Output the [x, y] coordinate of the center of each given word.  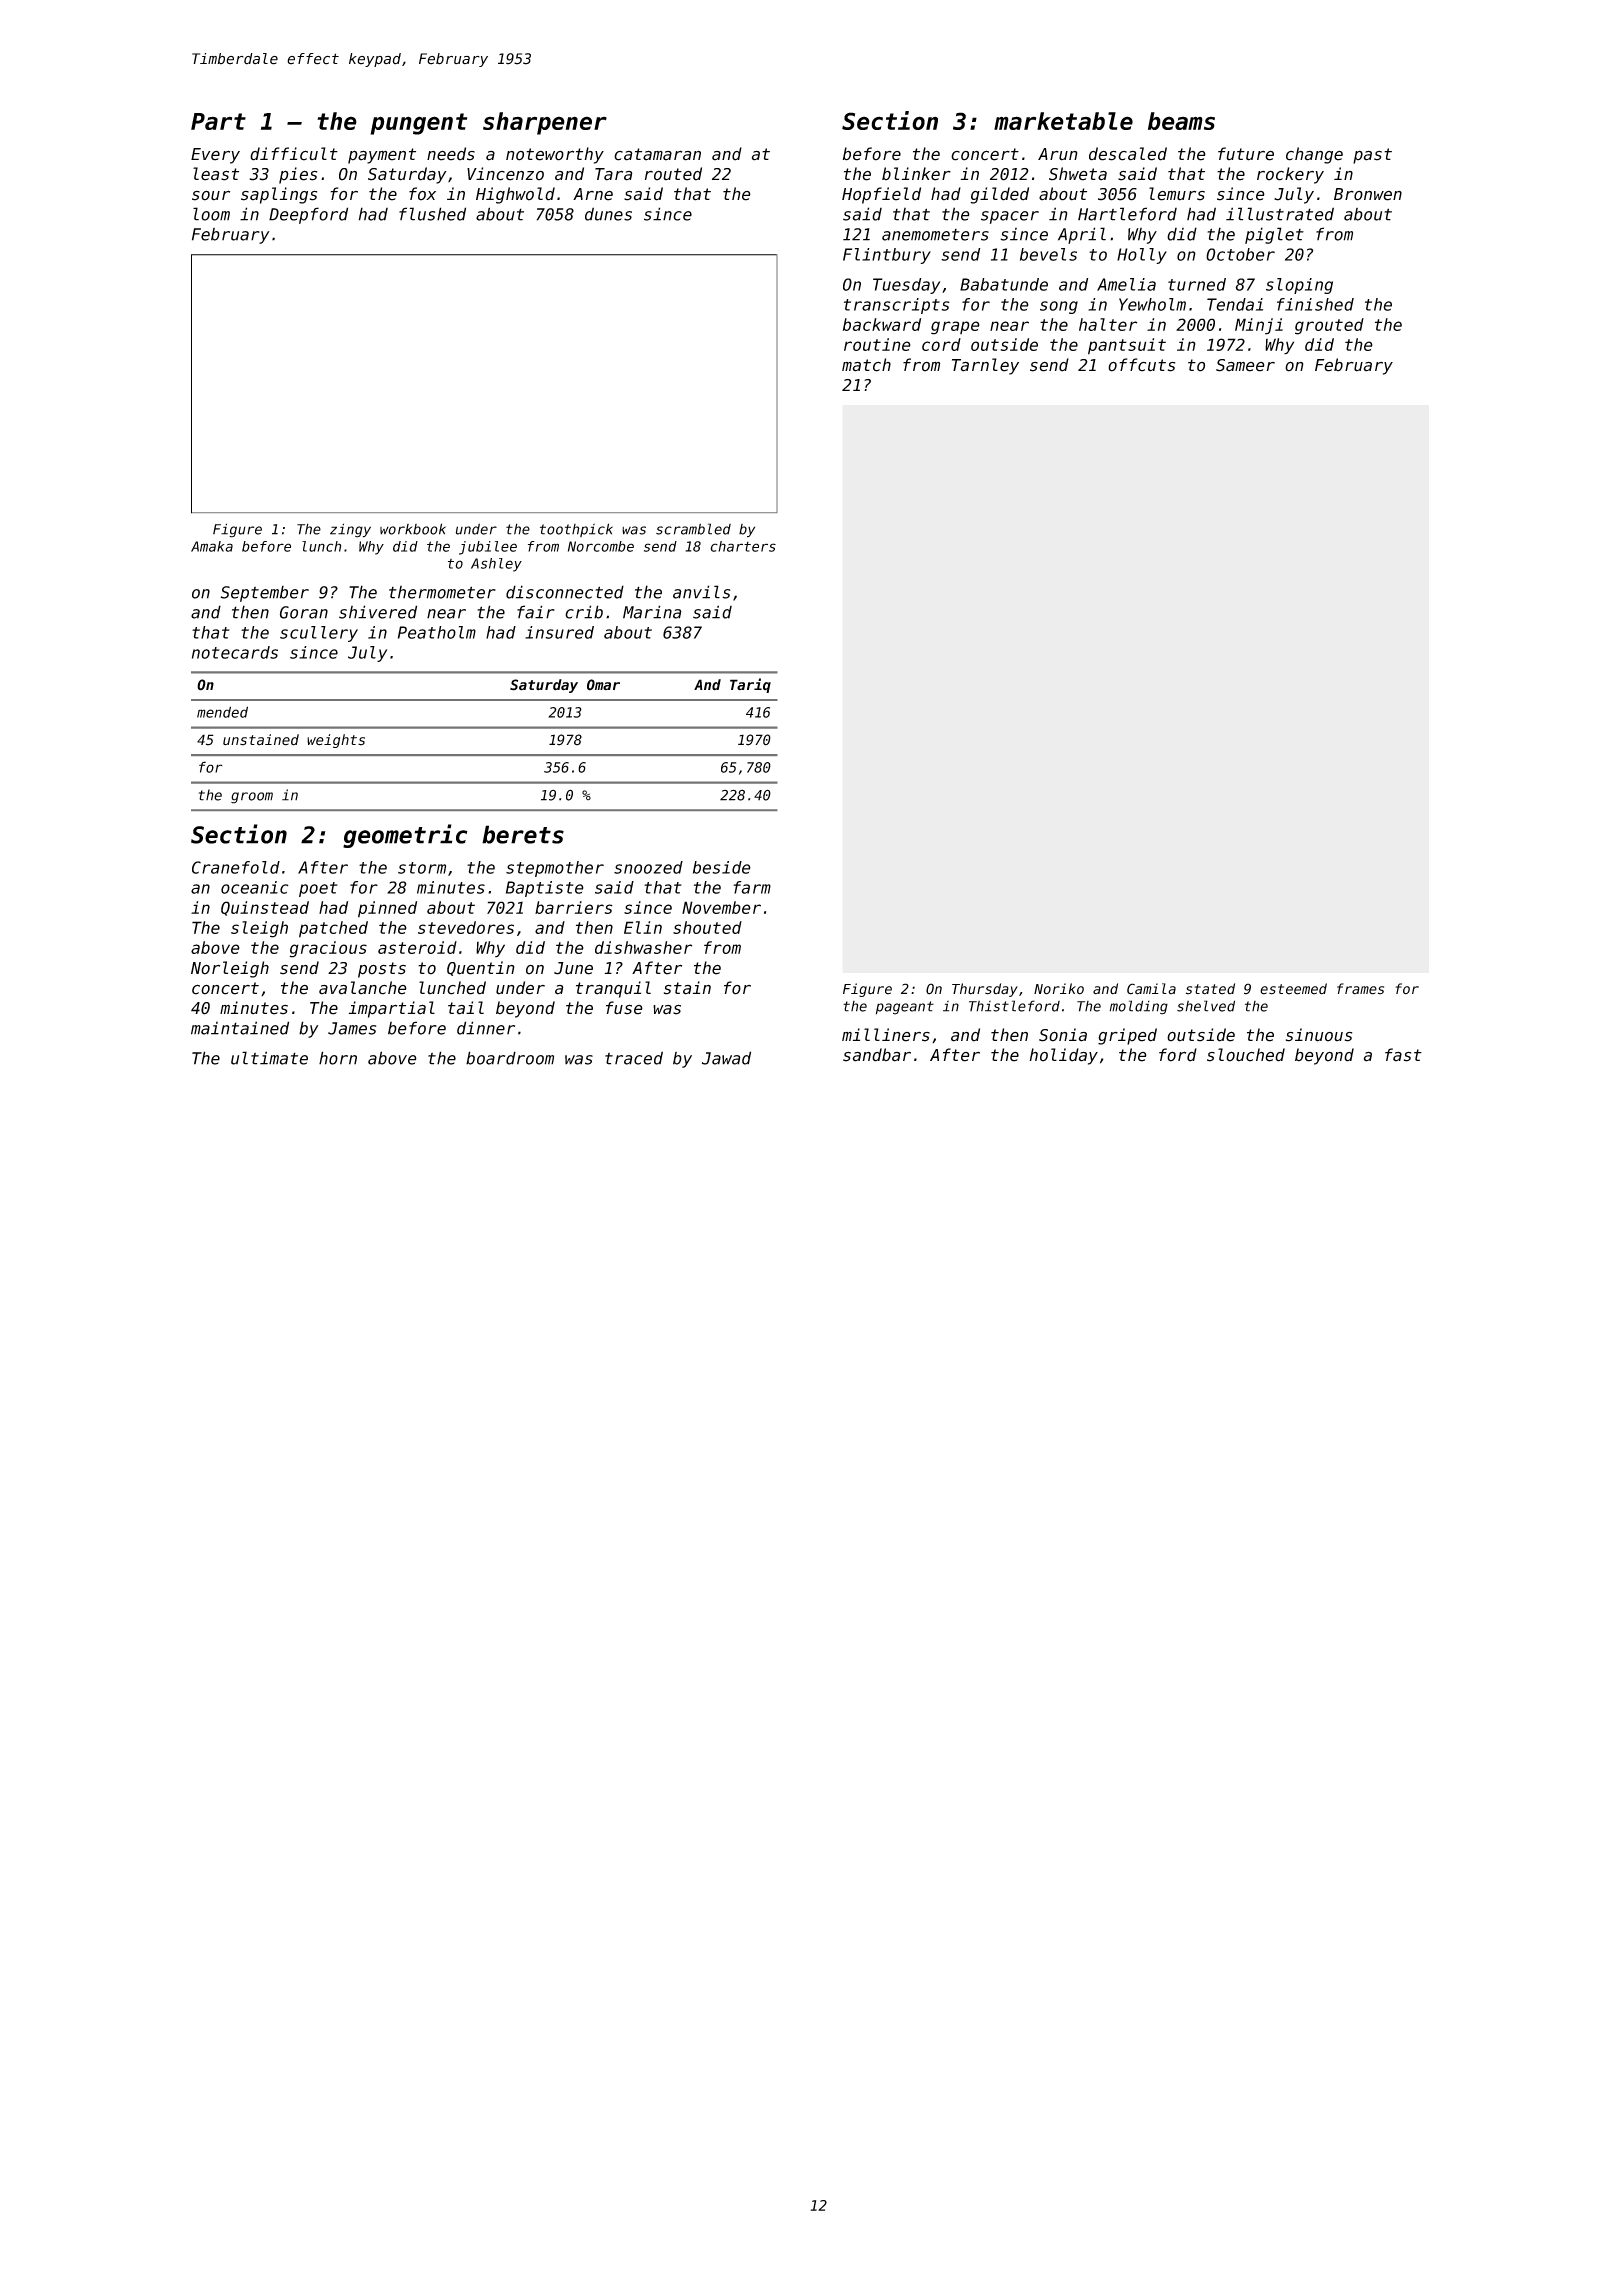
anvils [701, 592]
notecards [235, 652]
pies [298, 175]
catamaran [657, 154]
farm [752, 887]
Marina [652, 612]
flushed [432, 214]
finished [1315, 304]
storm [422, 868]
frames [1360, 989]
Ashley [496, 565]
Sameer [1245, 365]
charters [743, 546]
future [1246, 154]
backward [882, 324]
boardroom [510, 1058]
